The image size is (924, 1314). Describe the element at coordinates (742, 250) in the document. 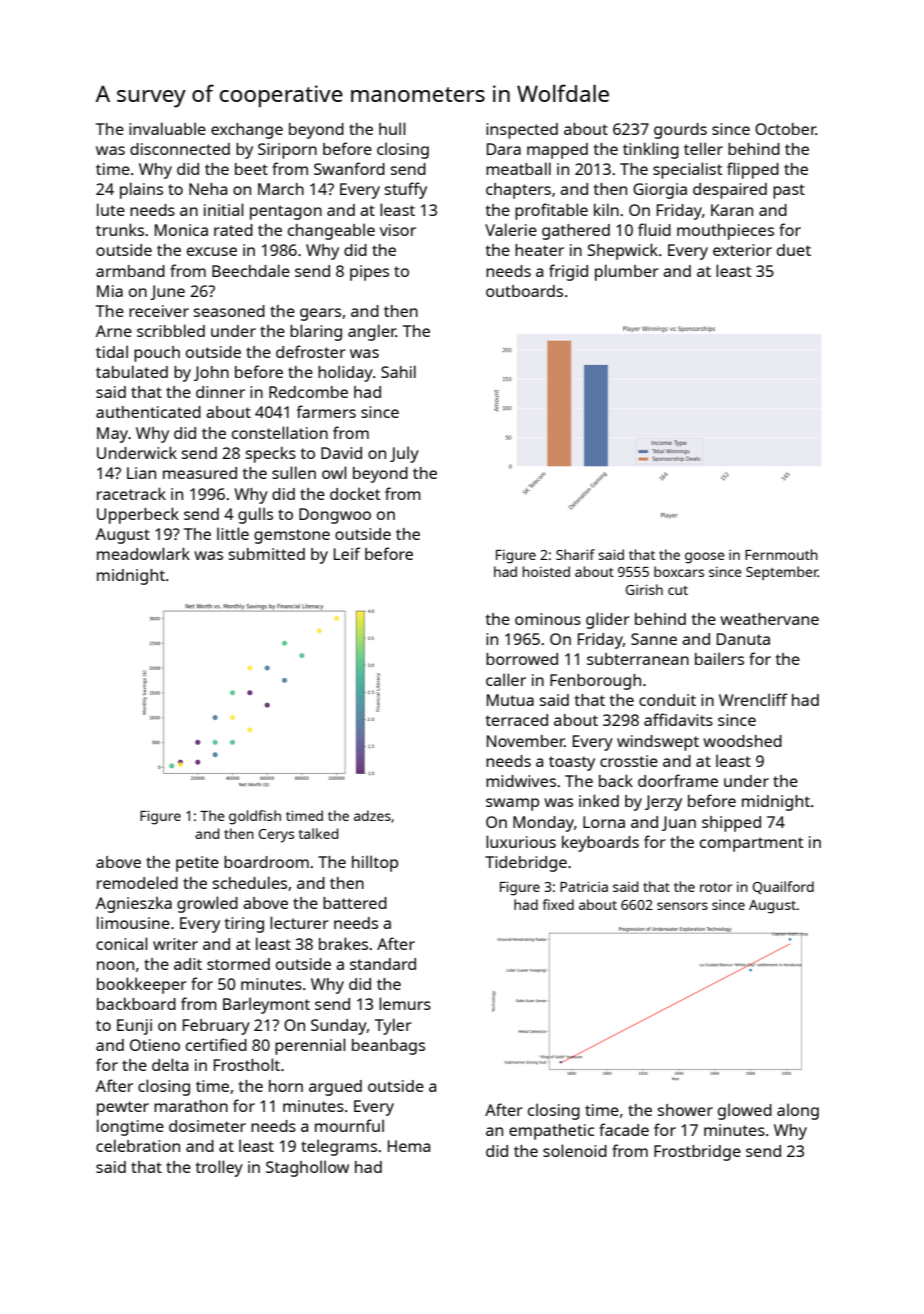

I see `exterior` at that location.
